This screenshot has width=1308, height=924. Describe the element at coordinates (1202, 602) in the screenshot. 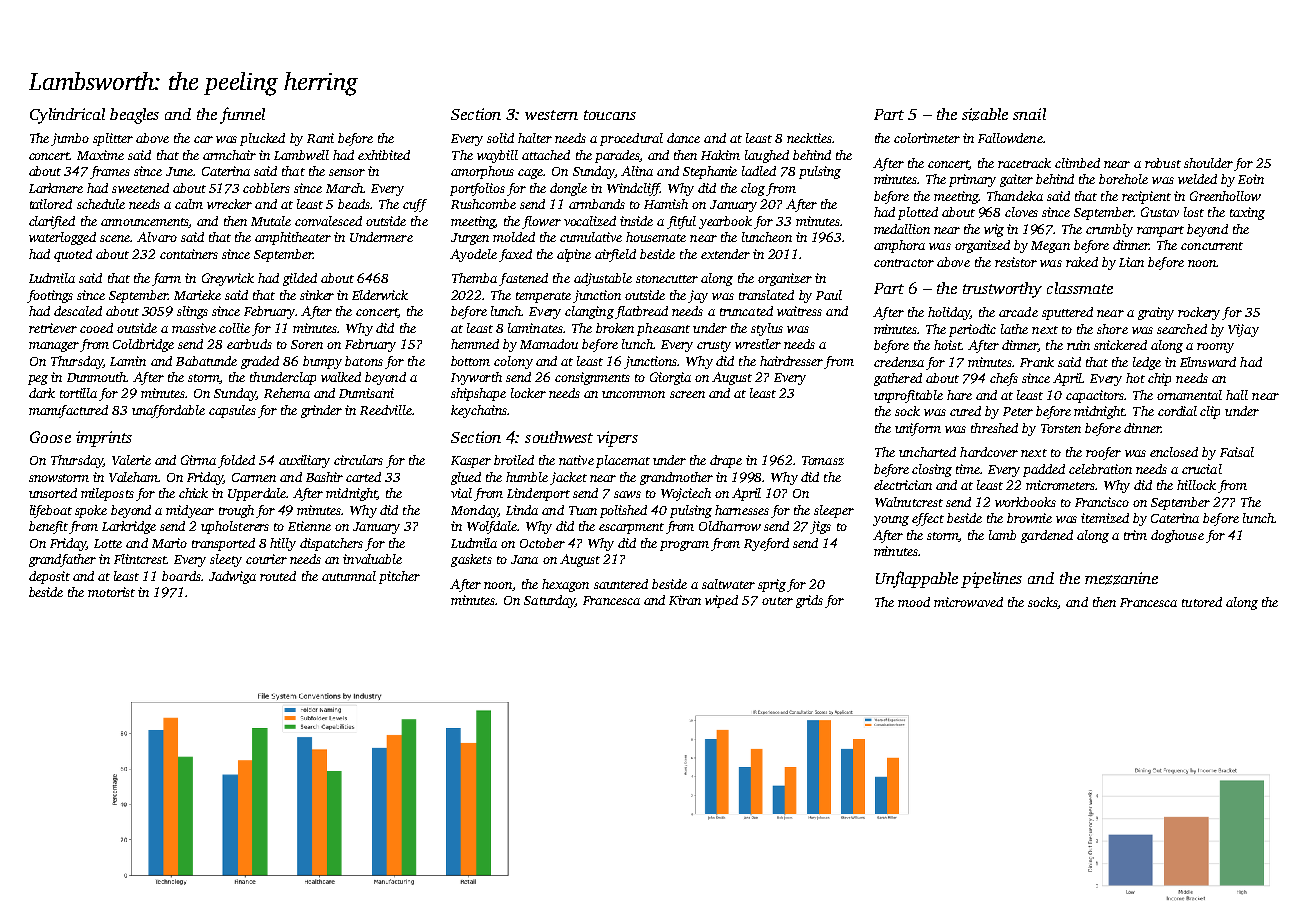

I see `tutored` at that location.
